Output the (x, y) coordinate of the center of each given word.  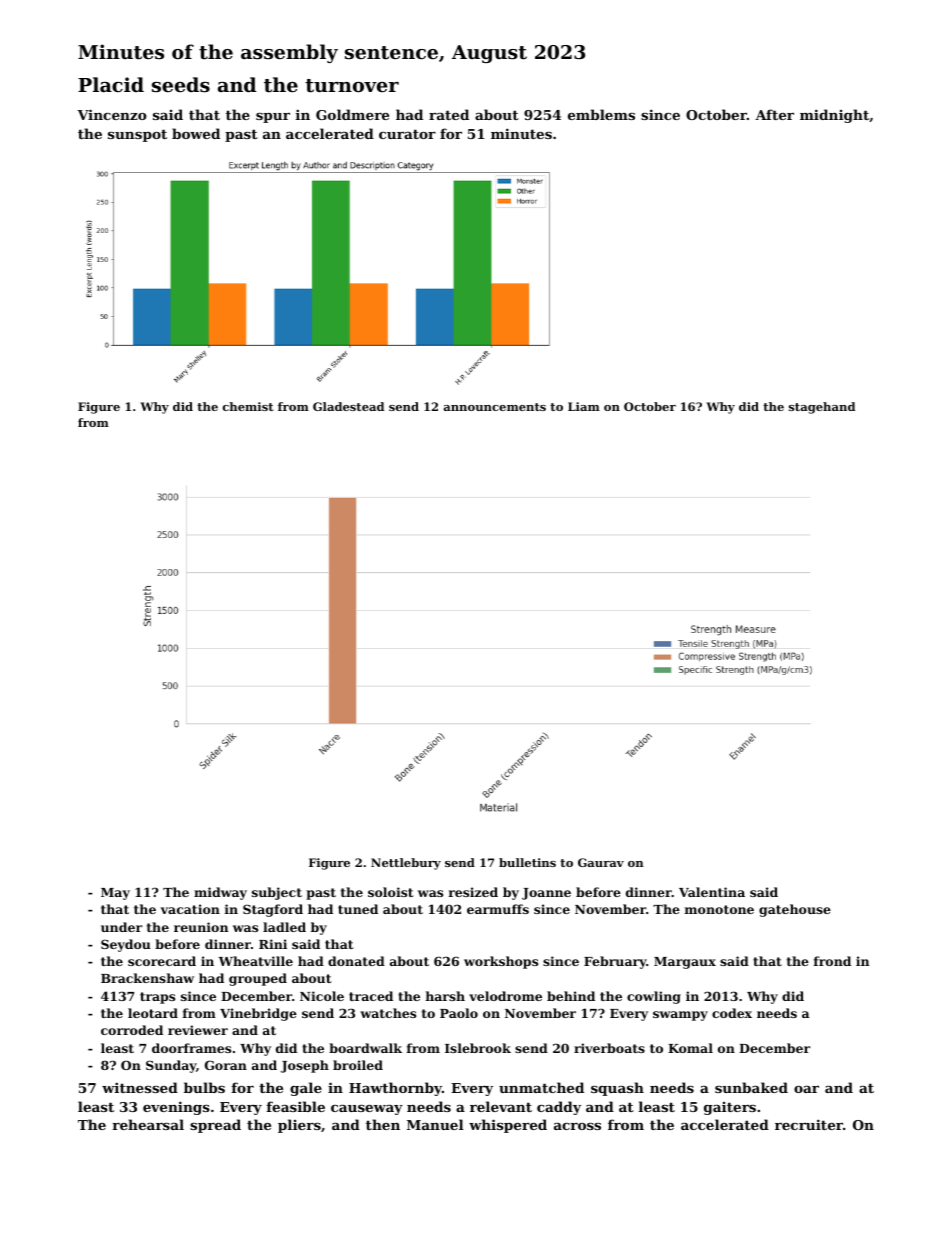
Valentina (712, 892)
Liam (584, 406)
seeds (181, 85)
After (774, 114)
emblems (601, 114)
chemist (248, 406)
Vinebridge (258, 1014)
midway (220, 893)
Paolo (459, 1013)
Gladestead (348, 406)
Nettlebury (406, 864)
